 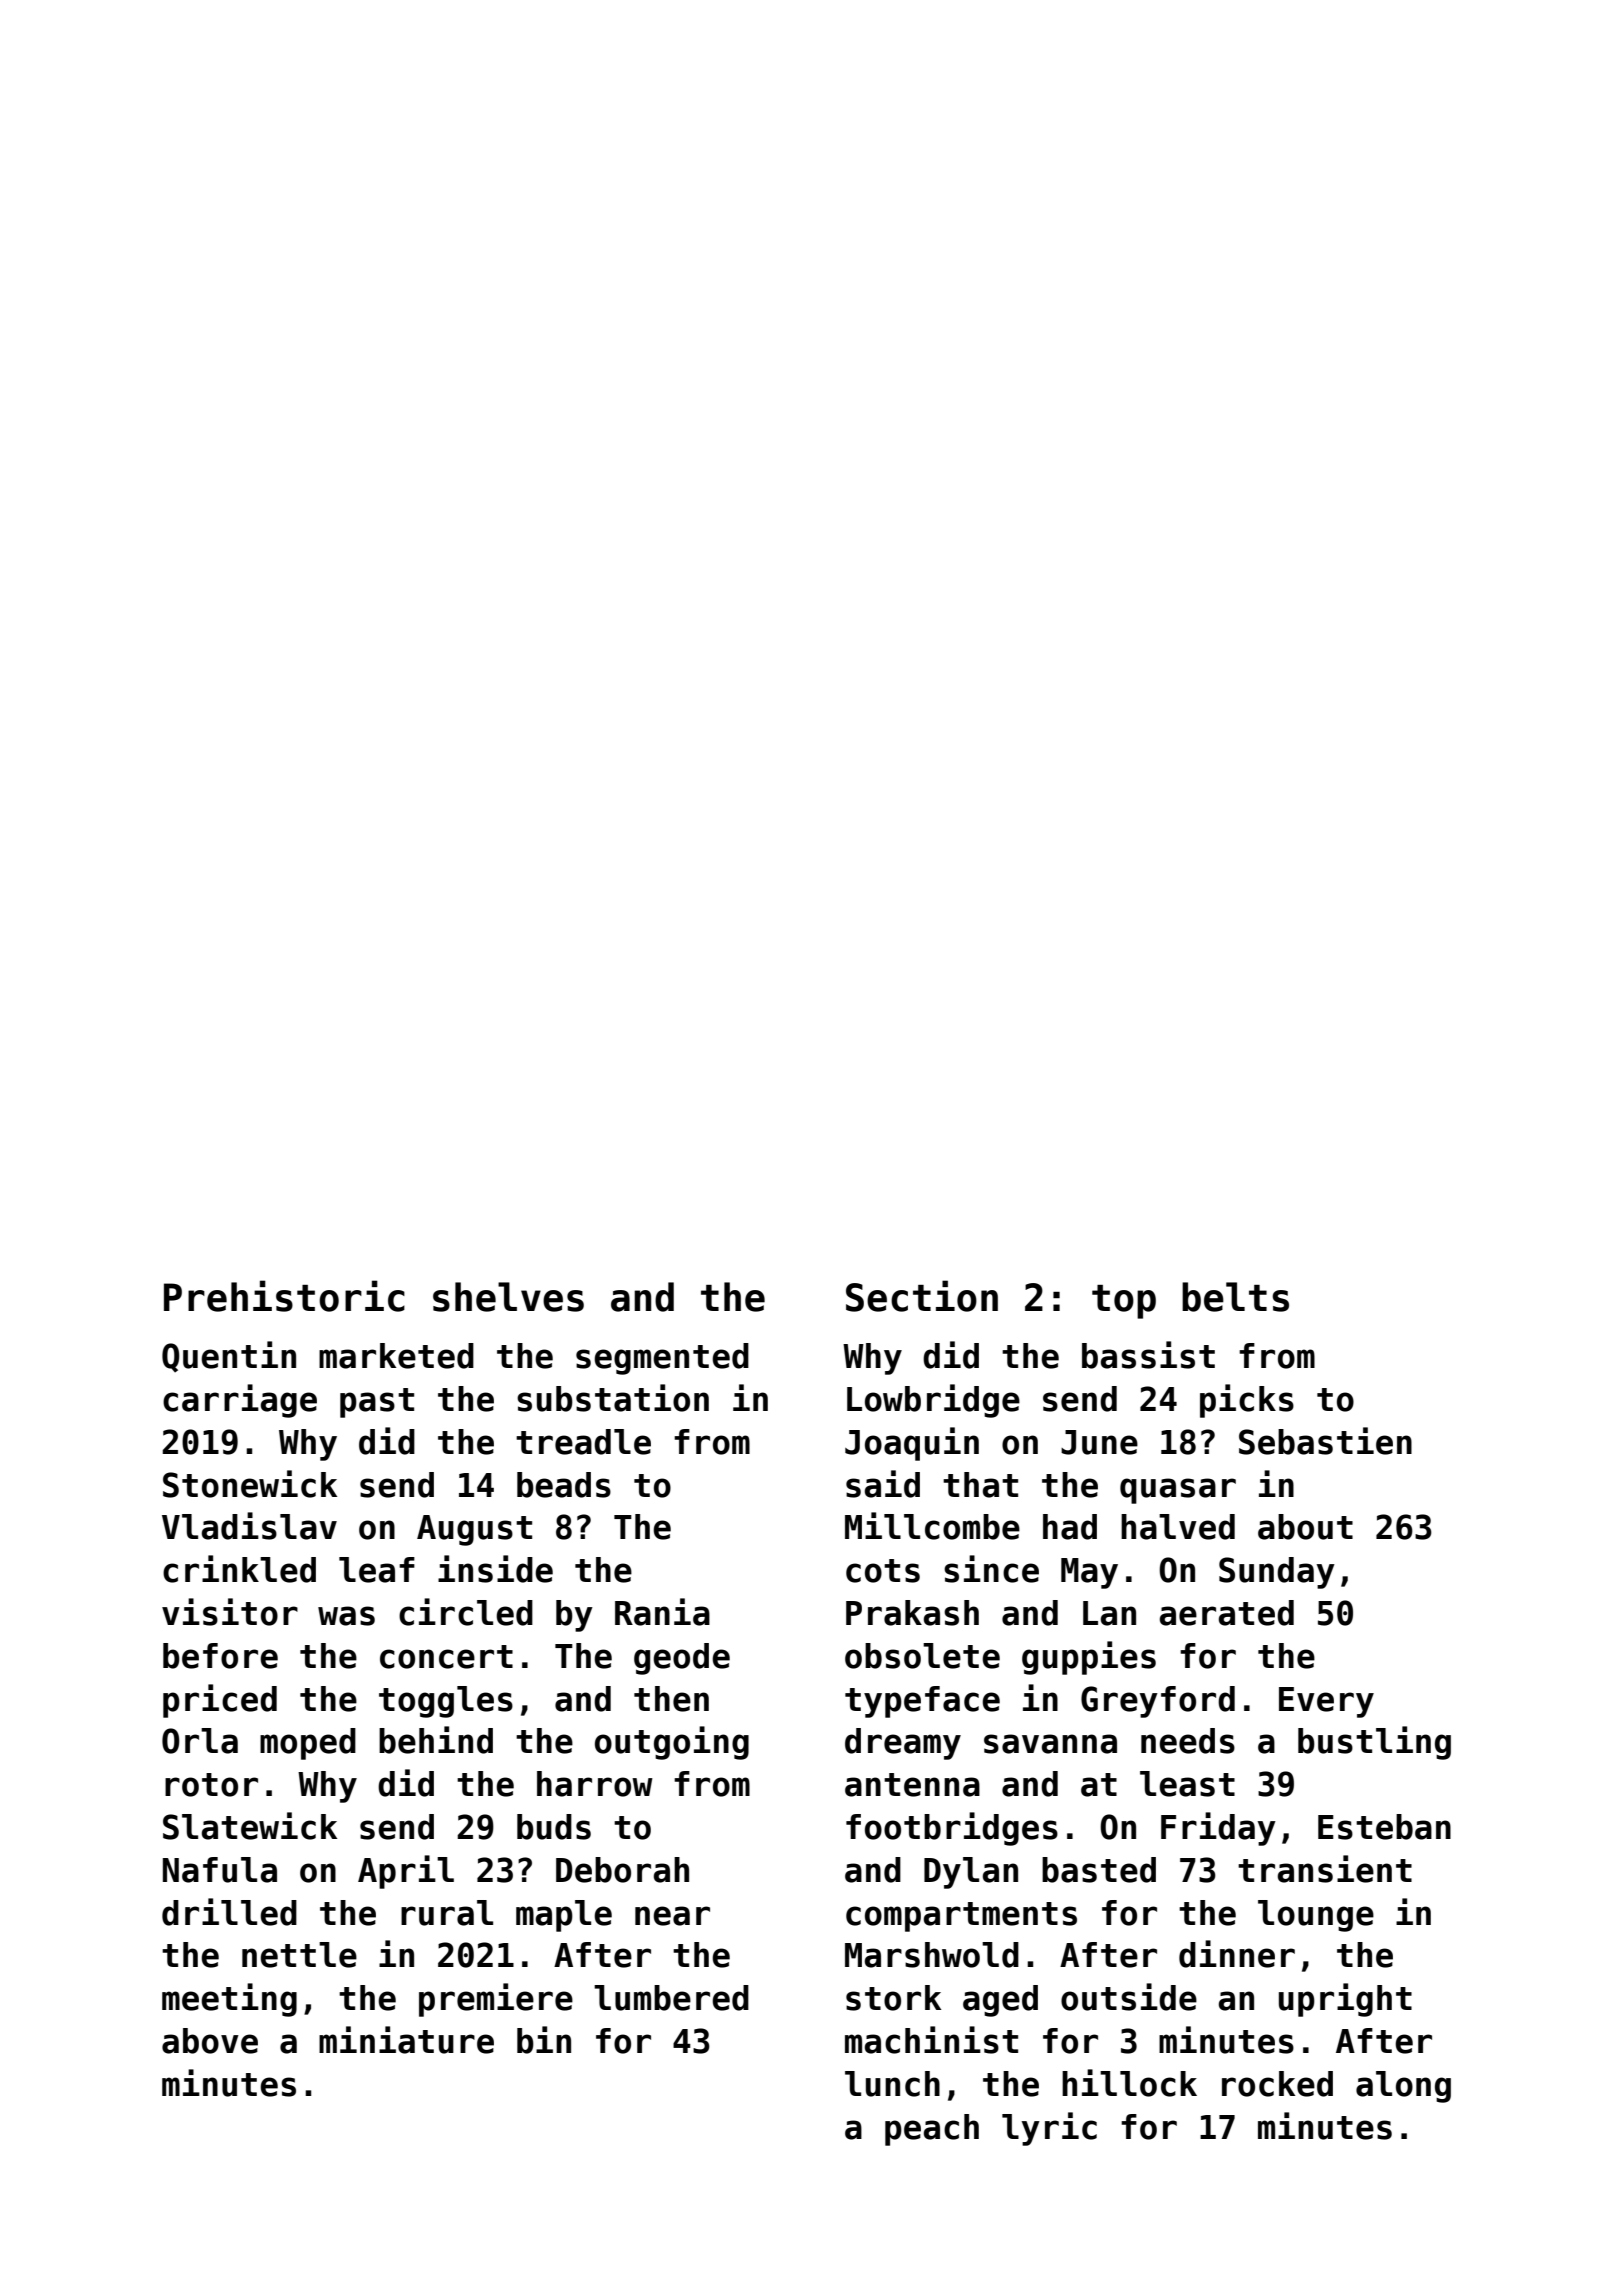 What do you see at coordinates (1235, 1297) in the screenshot?
I see `belts` at bounding box center [1235, 1297].
